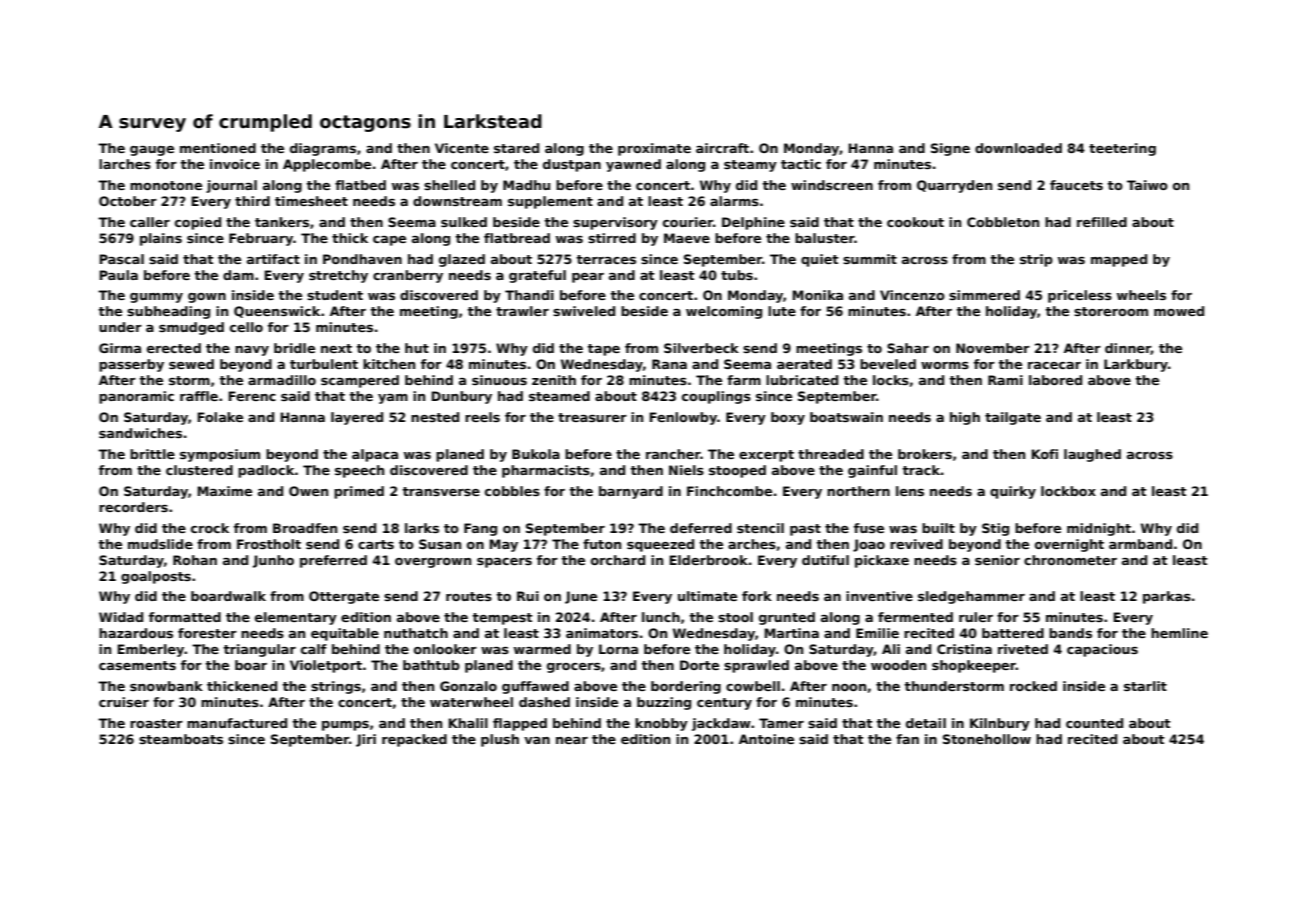  Describe the element at coordinates (987, 739) in the image. I see `Stonehollow` at that location.
